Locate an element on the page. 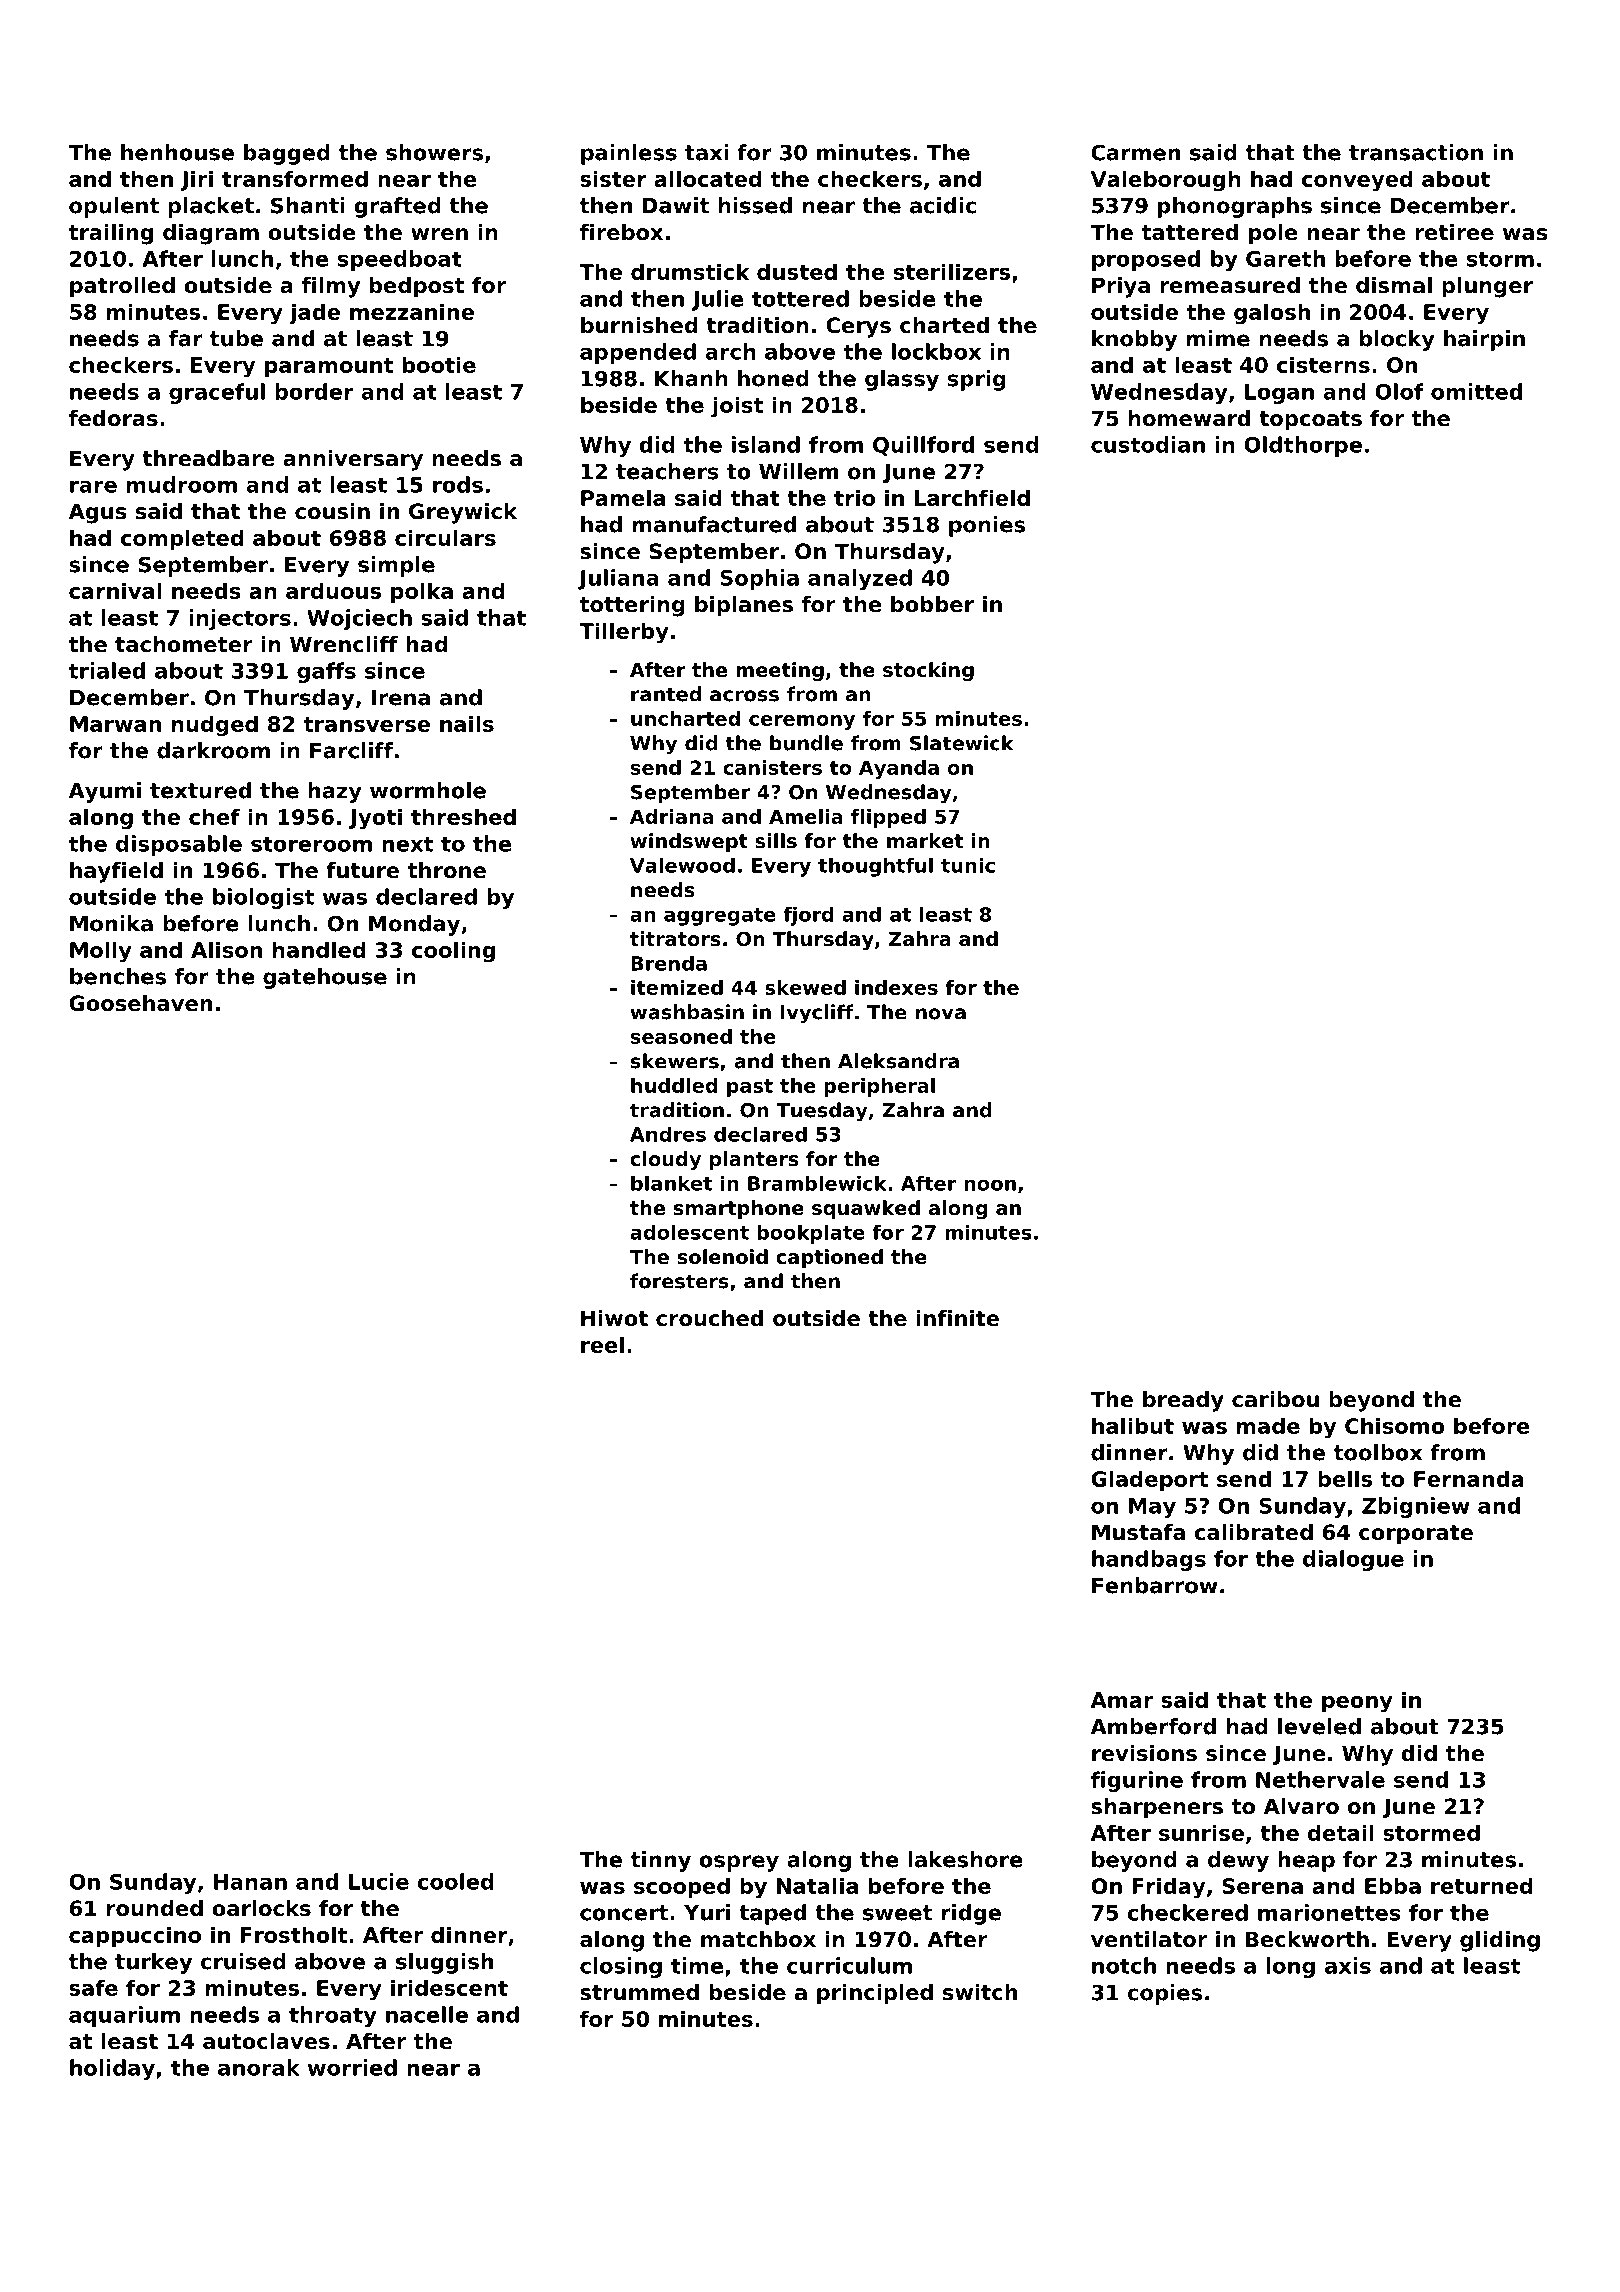 This page has height=2292, width=1620. Chisomo is located at coordinates (1395, 1425).
